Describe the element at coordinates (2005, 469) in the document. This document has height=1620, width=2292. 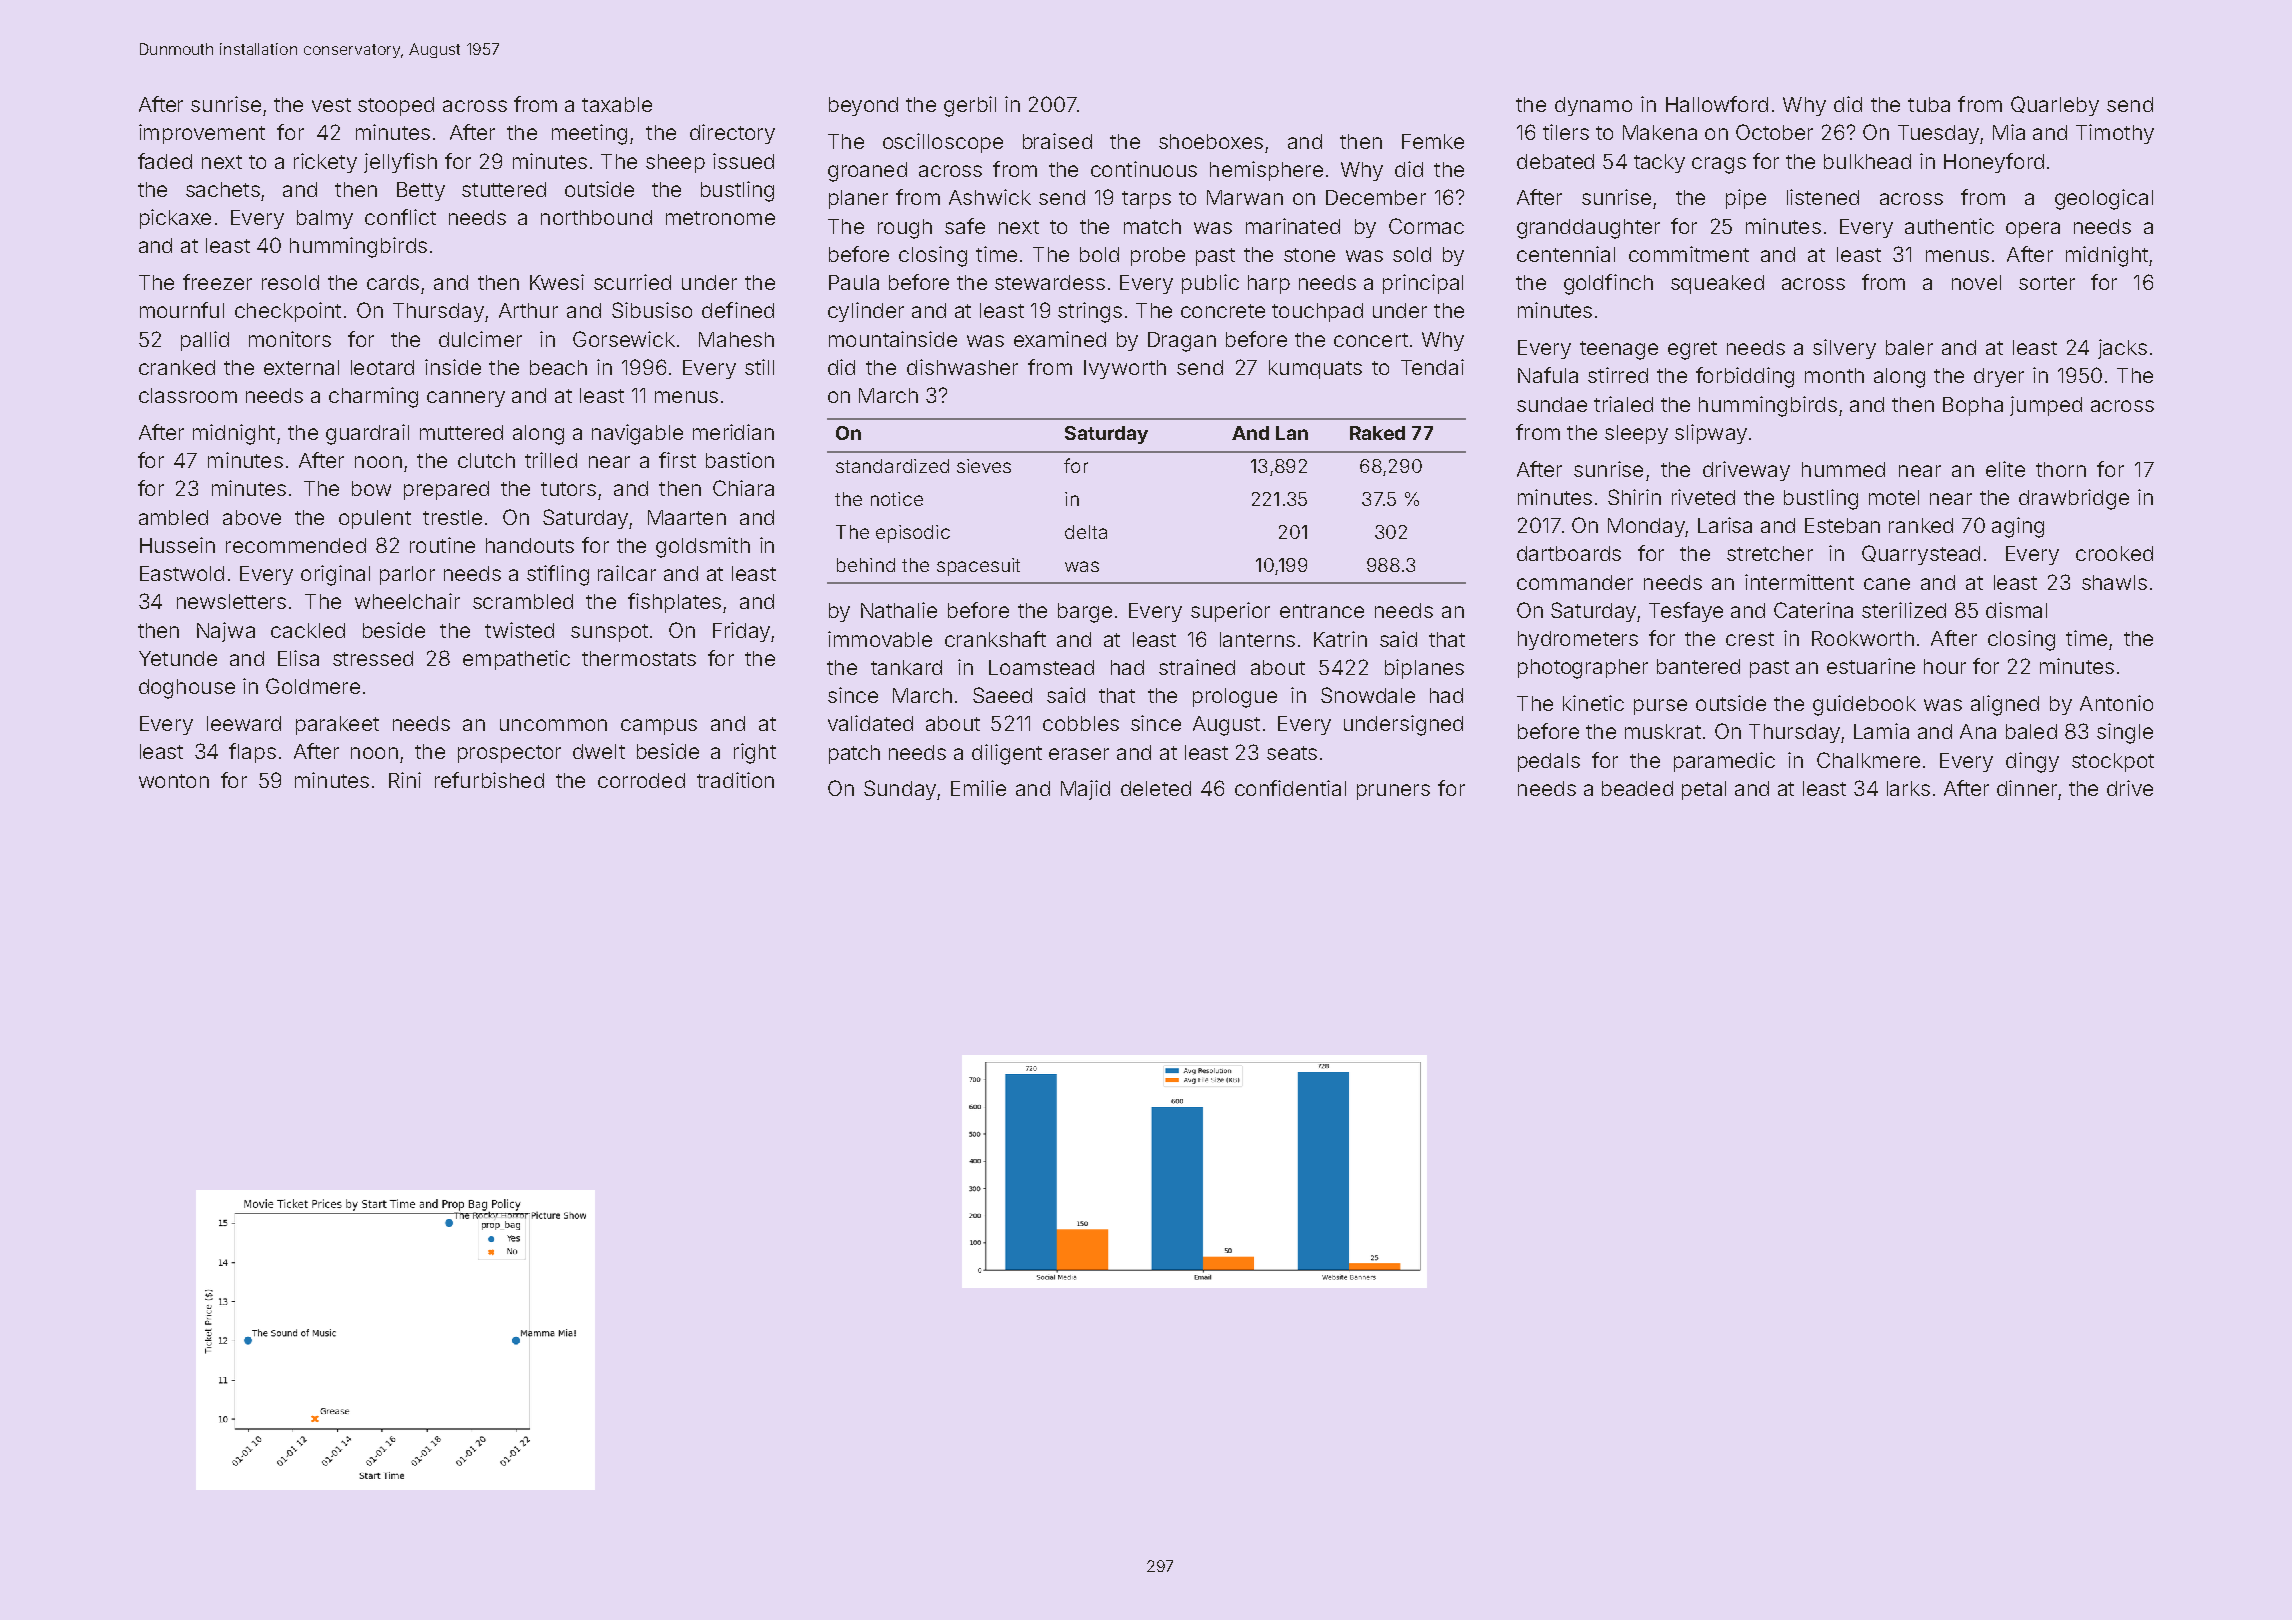
I see `elite` at that location.
